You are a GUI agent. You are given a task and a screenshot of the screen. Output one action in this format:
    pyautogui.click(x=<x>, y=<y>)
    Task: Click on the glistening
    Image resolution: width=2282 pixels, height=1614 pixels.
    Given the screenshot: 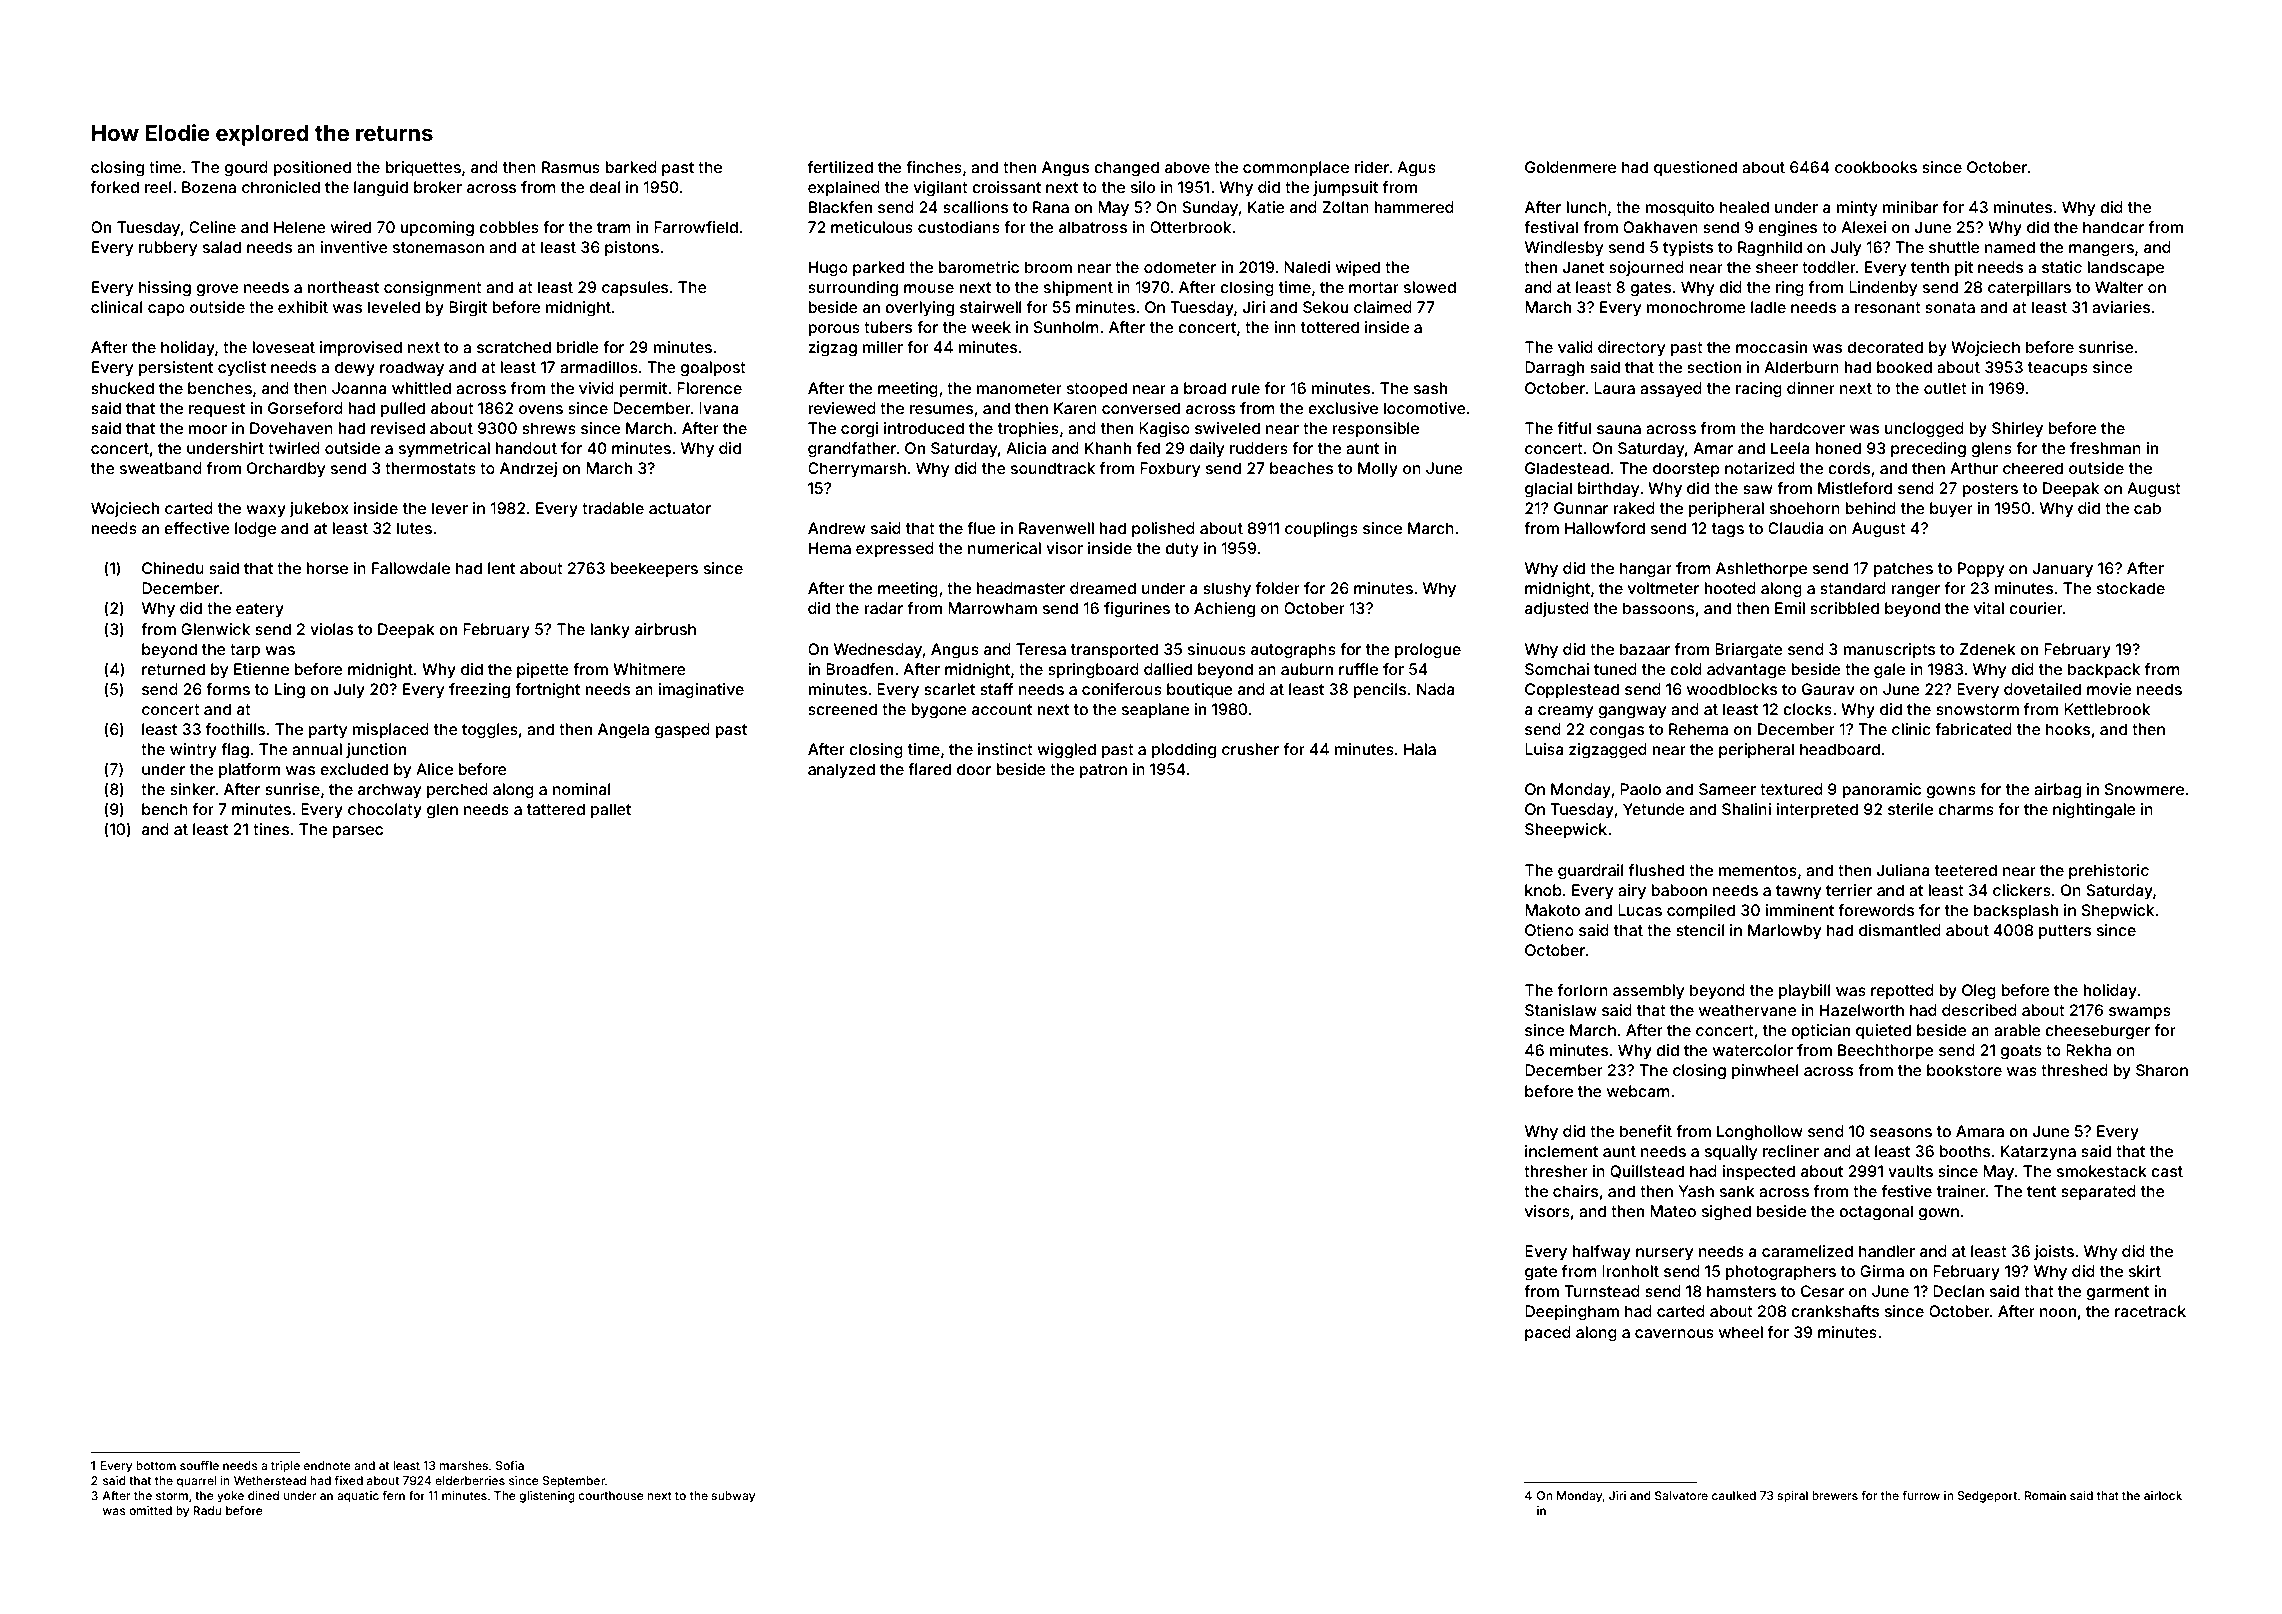 What is the action you would take?
    pyautogui.click(x=547, y=1497)
